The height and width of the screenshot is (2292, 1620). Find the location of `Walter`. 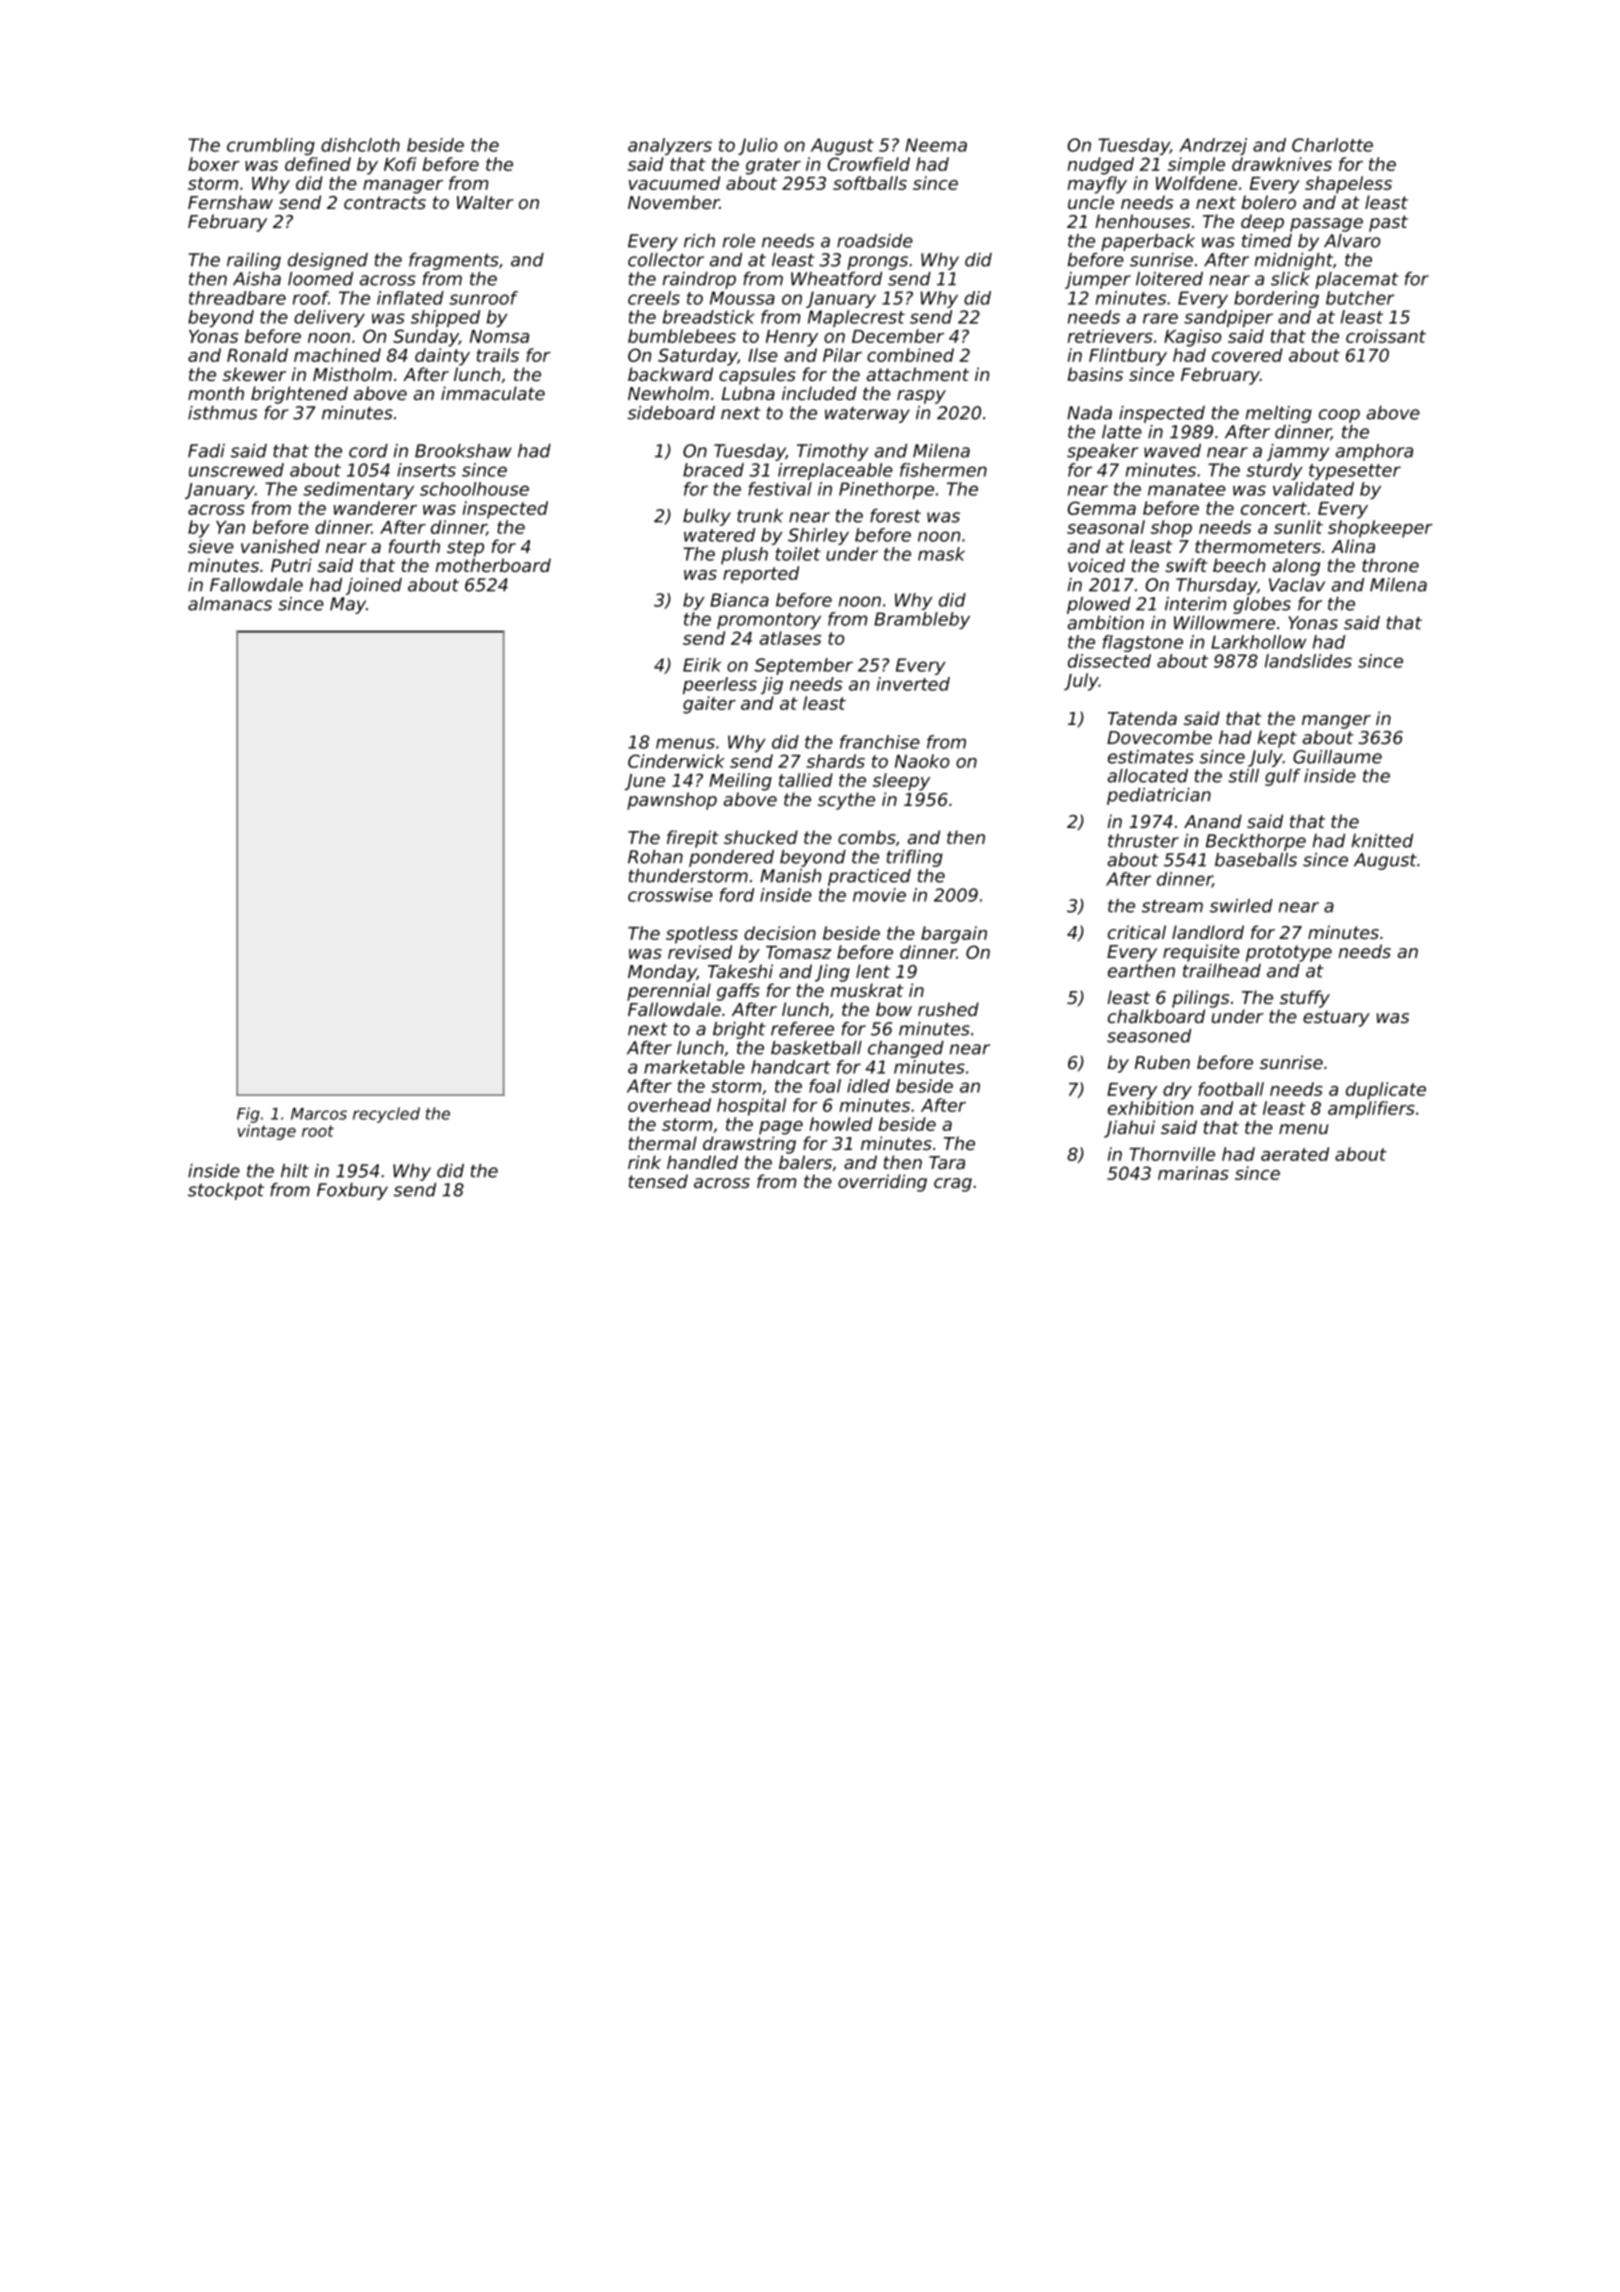

Walter is located at coordinates (485, 202).
